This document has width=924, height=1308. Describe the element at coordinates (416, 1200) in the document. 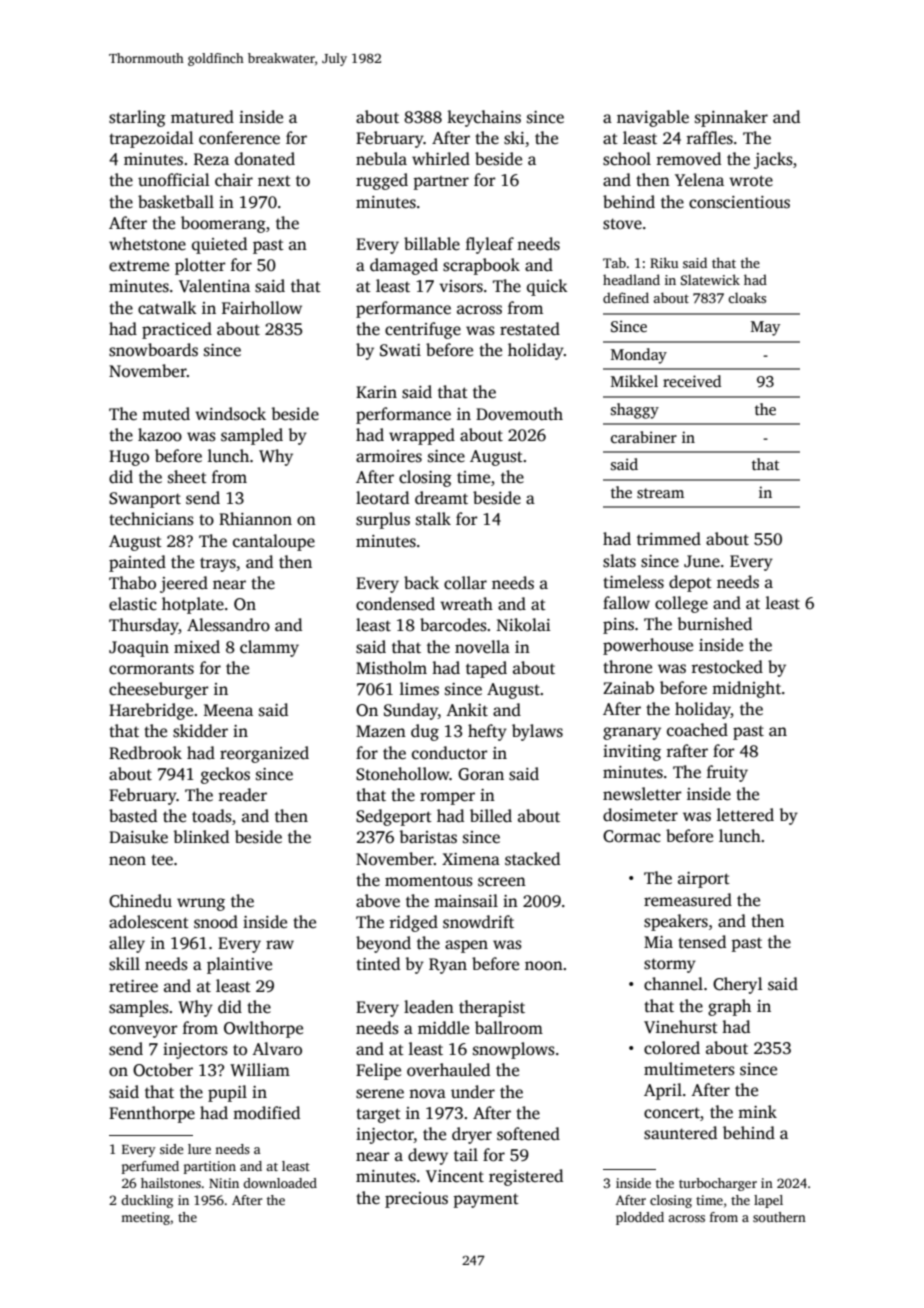

I see `precious` at that location.
